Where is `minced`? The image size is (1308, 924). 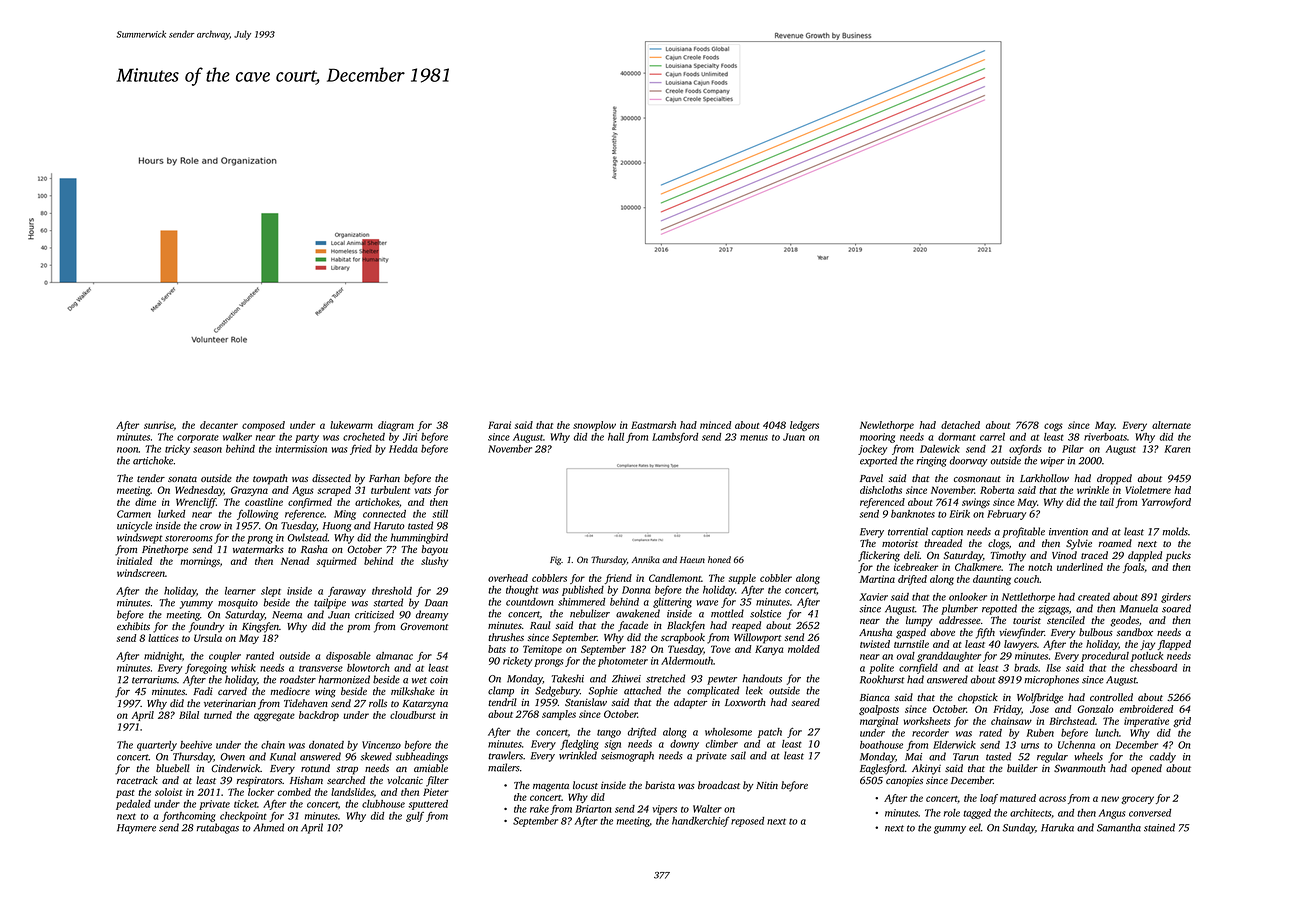
minced is located at coordinates (715, 425).
